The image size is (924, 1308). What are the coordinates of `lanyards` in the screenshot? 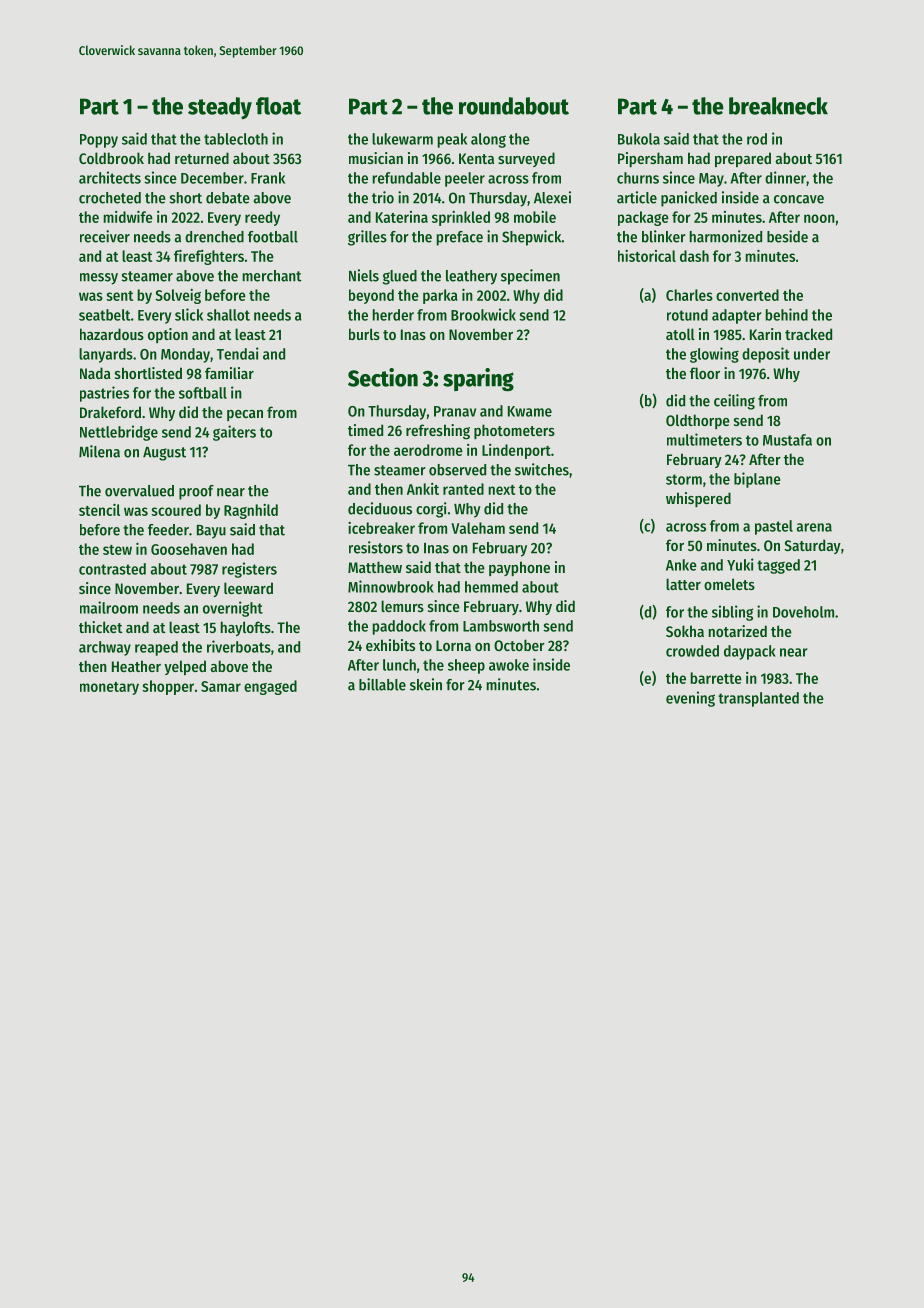 It's located at (106, 355).
